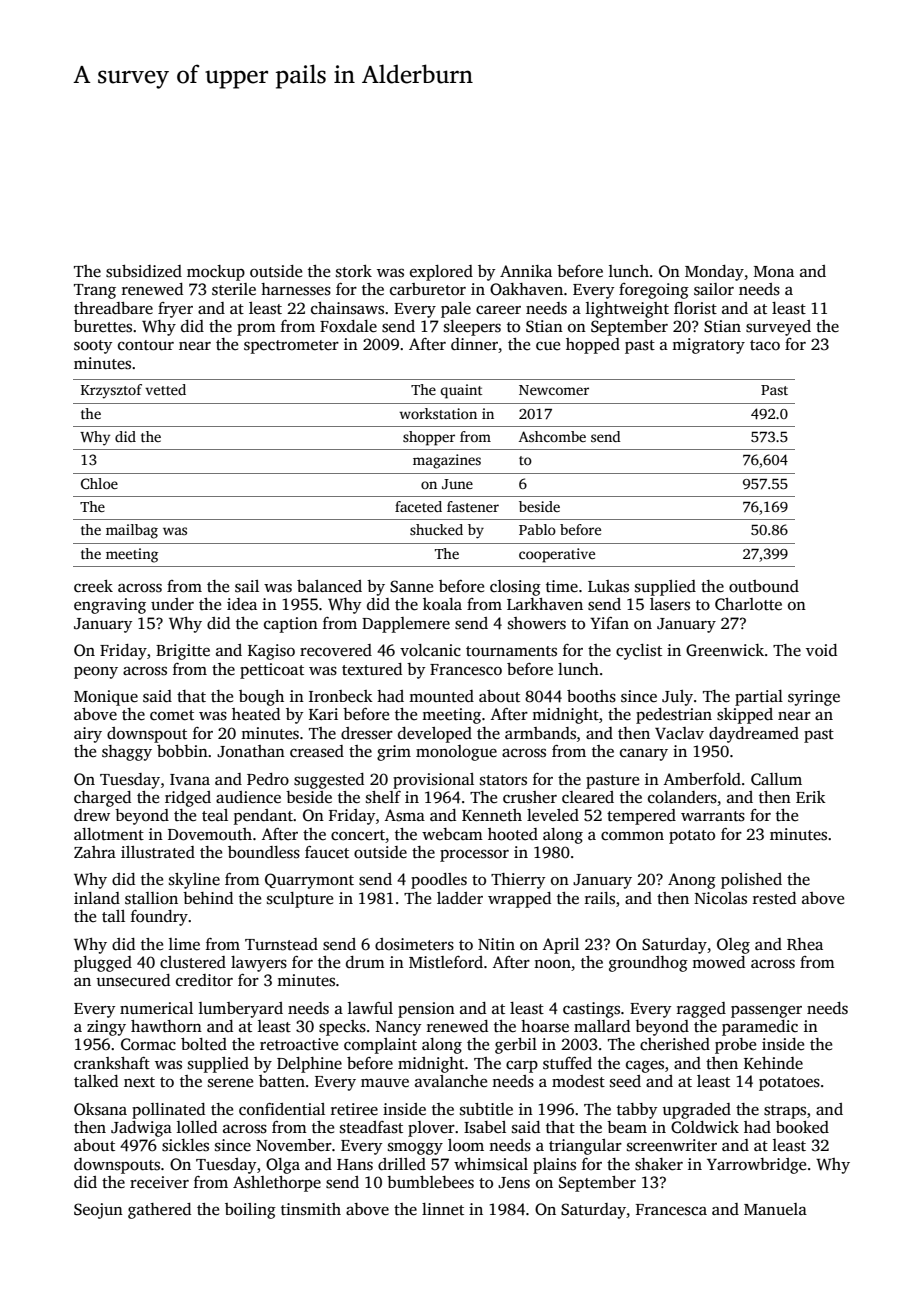 This image has width=924, height=1311. Describe the element at coordinates (95, 291) in the image. I see `Trang` at that location.
